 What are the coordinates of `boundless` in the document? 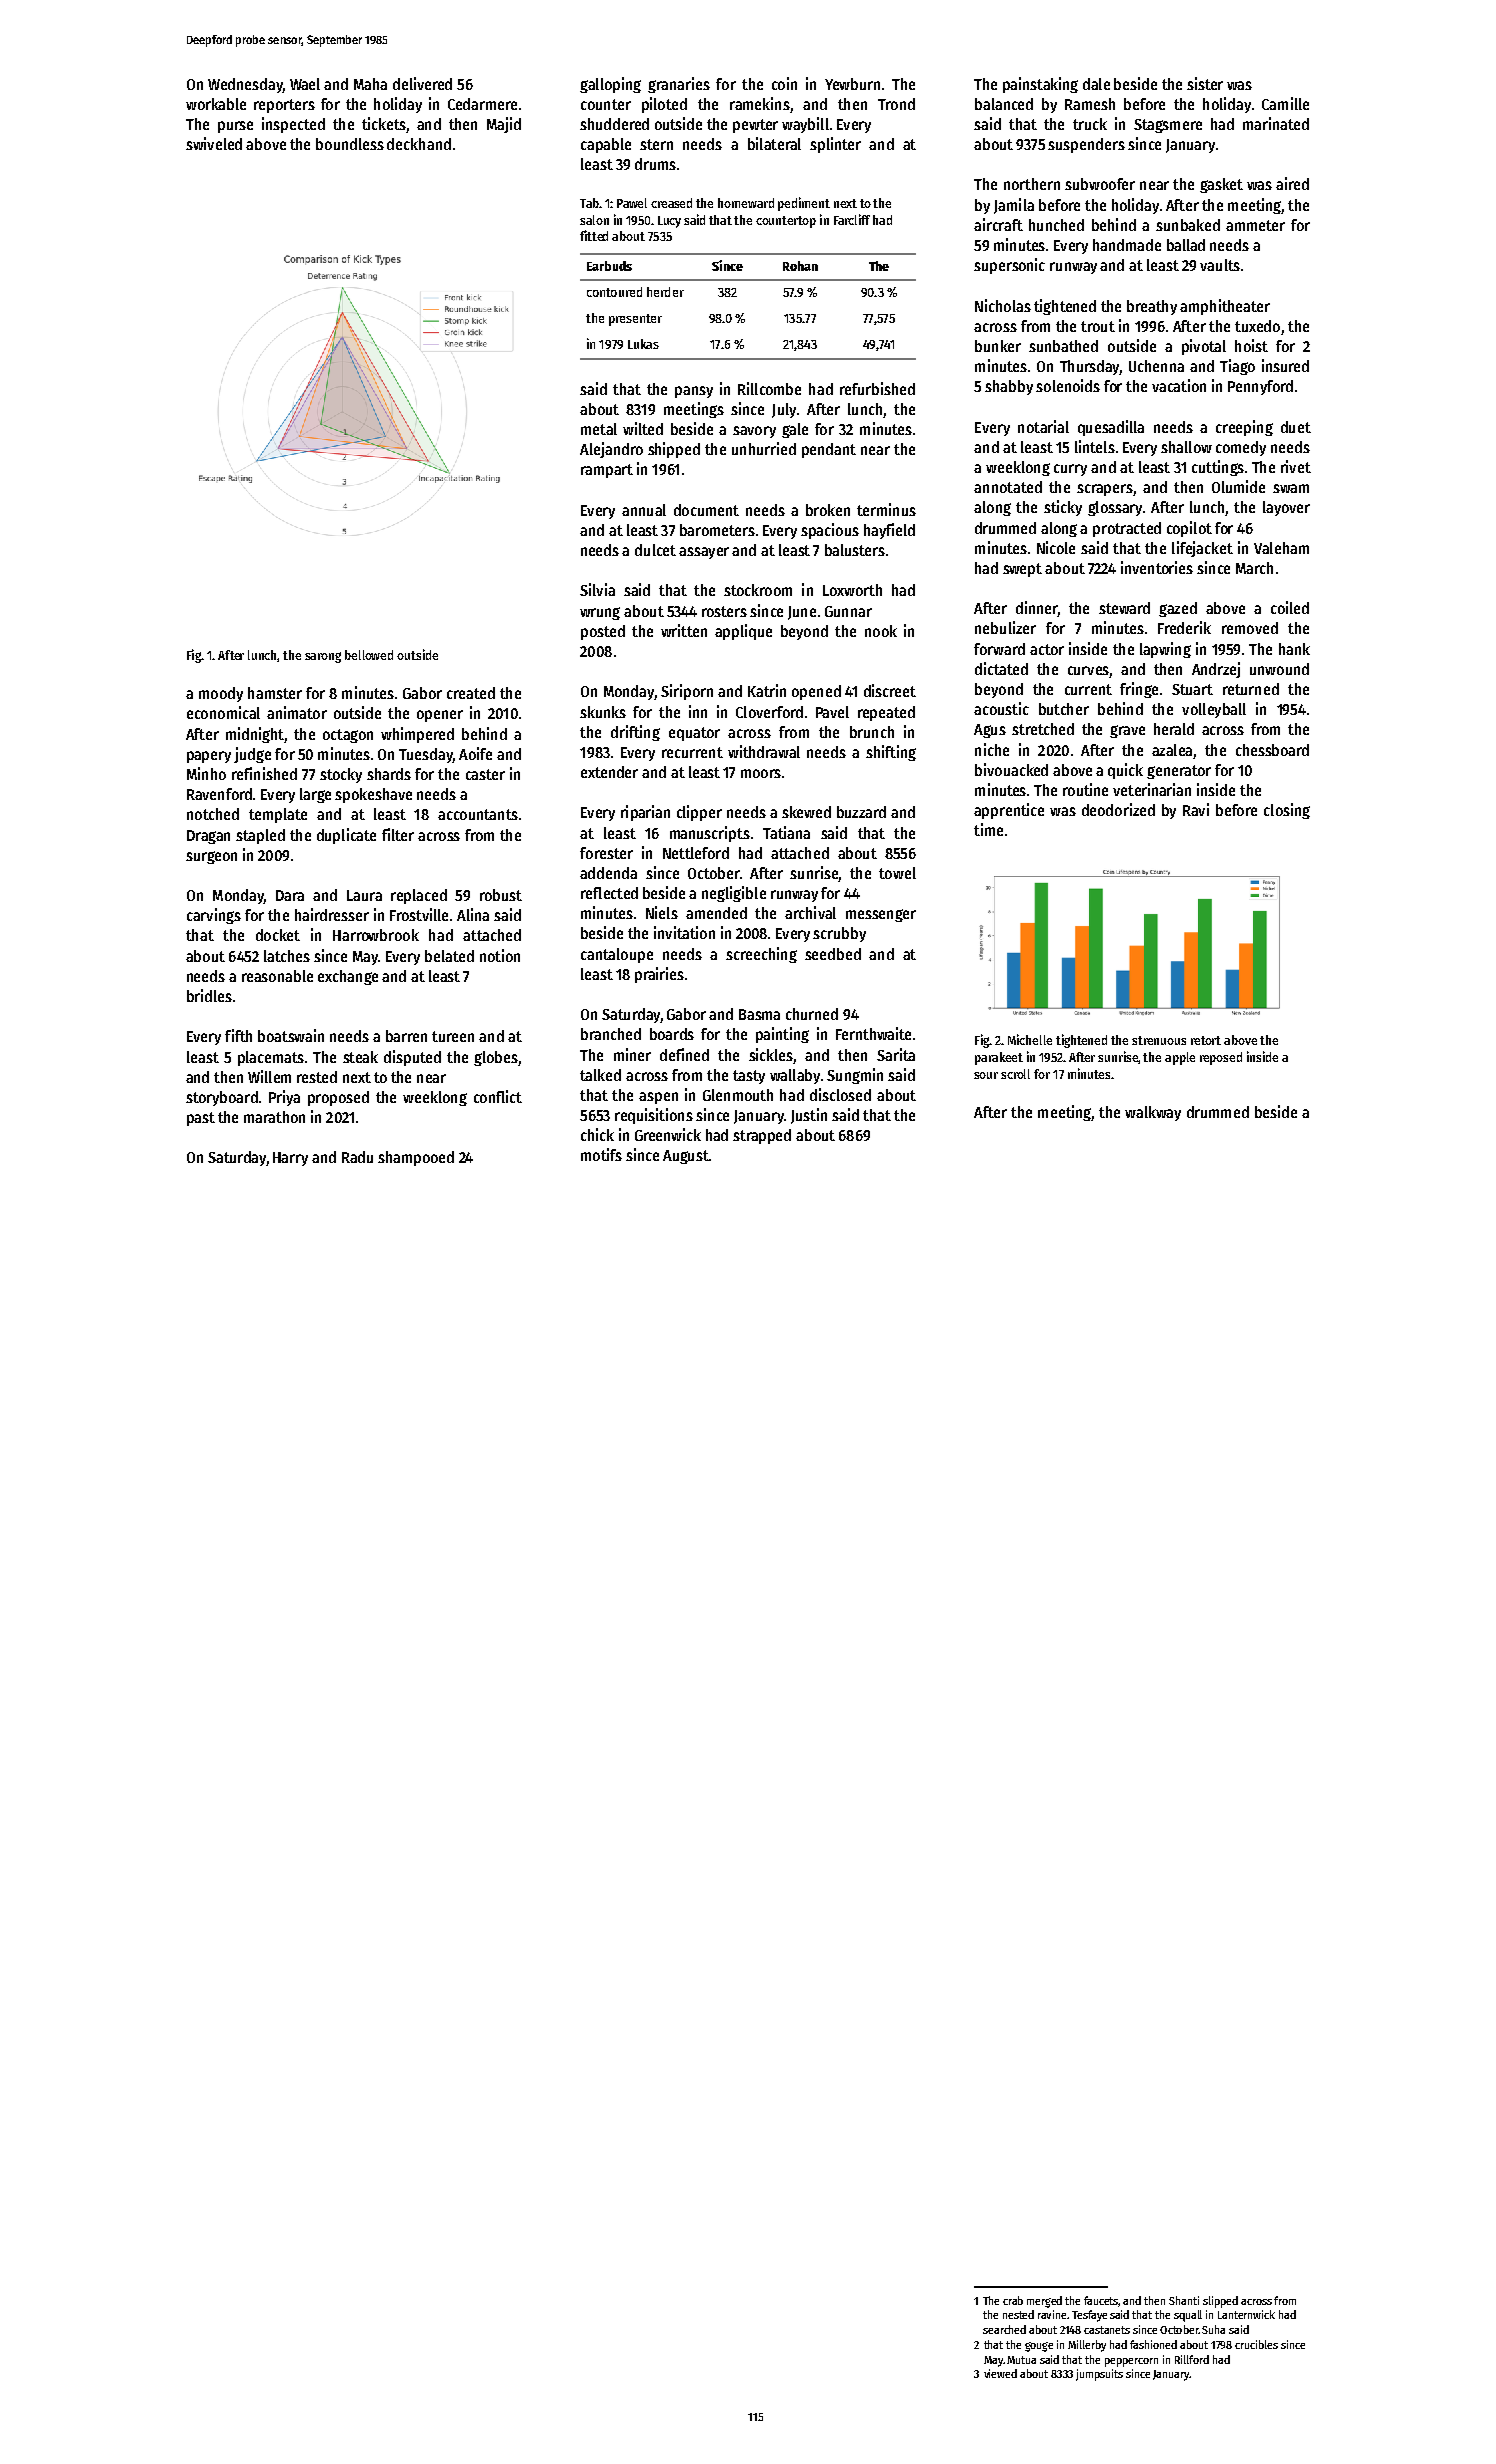 It's located at (350, 144).
